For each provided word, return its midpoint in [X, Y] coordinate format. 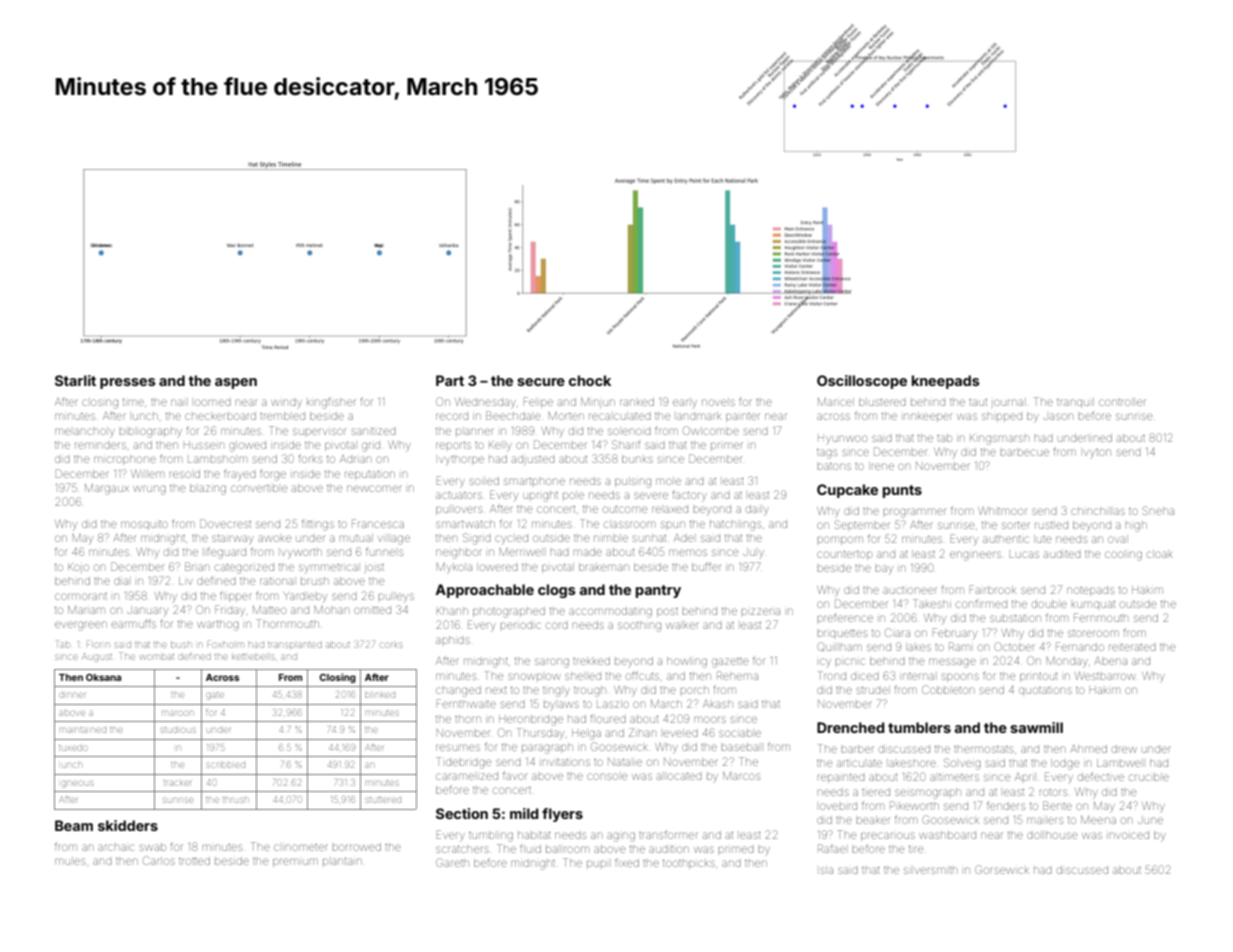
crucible [1149, 777]
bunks [637, 459]
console [607, 776]
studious [179, 730]
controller [1122, 402]
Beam [74, 825]
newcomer [374, 488]
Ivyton [1097, 453]
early [685, 403]
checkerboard [220, 416]
